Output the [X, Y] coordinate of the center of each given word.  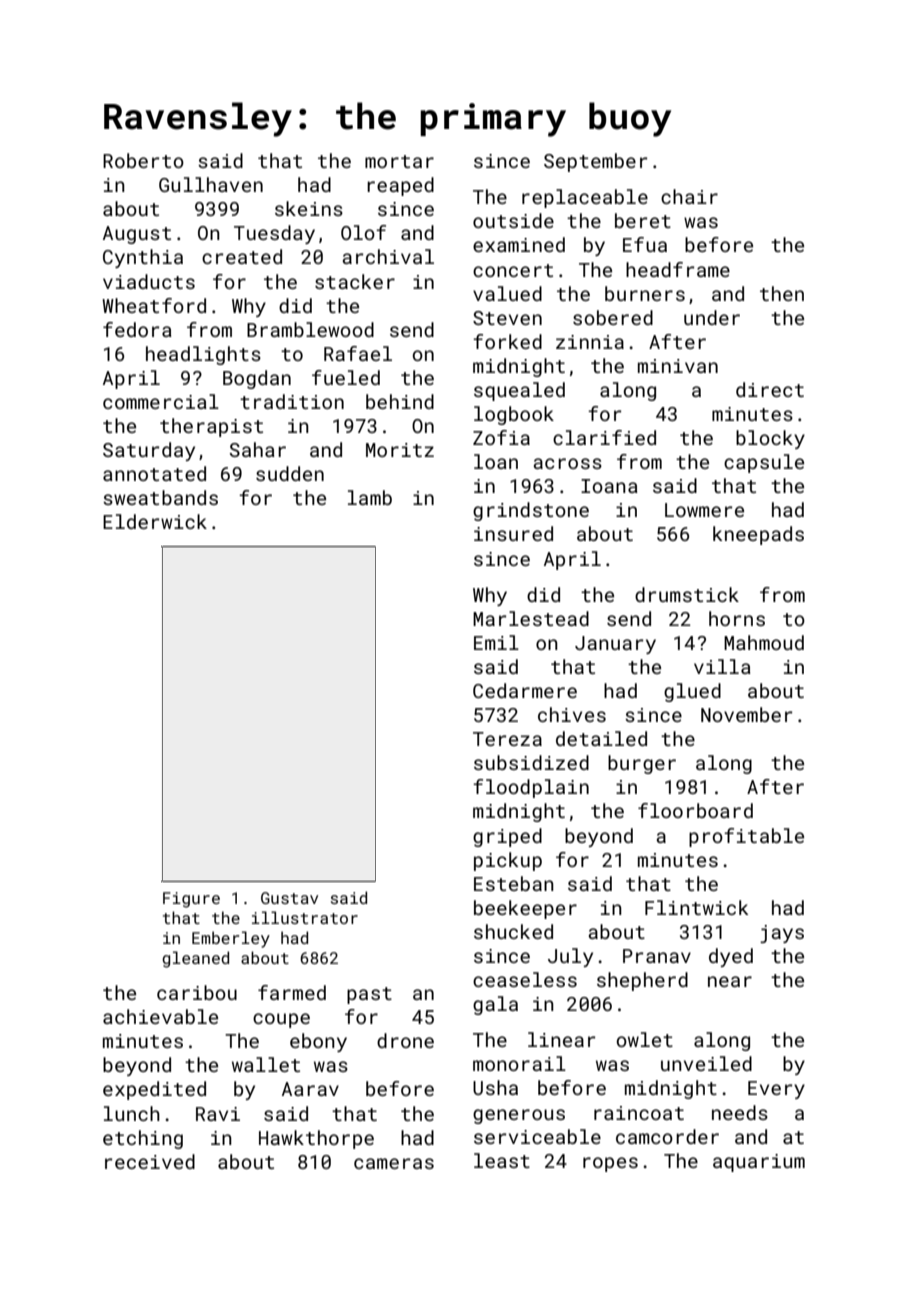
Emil [496, 642]
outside [513, 220]
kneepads [758, 535]
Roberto [143, 160]
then [782, 293]
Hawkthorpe [316, 1139]
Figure [191, 900]
